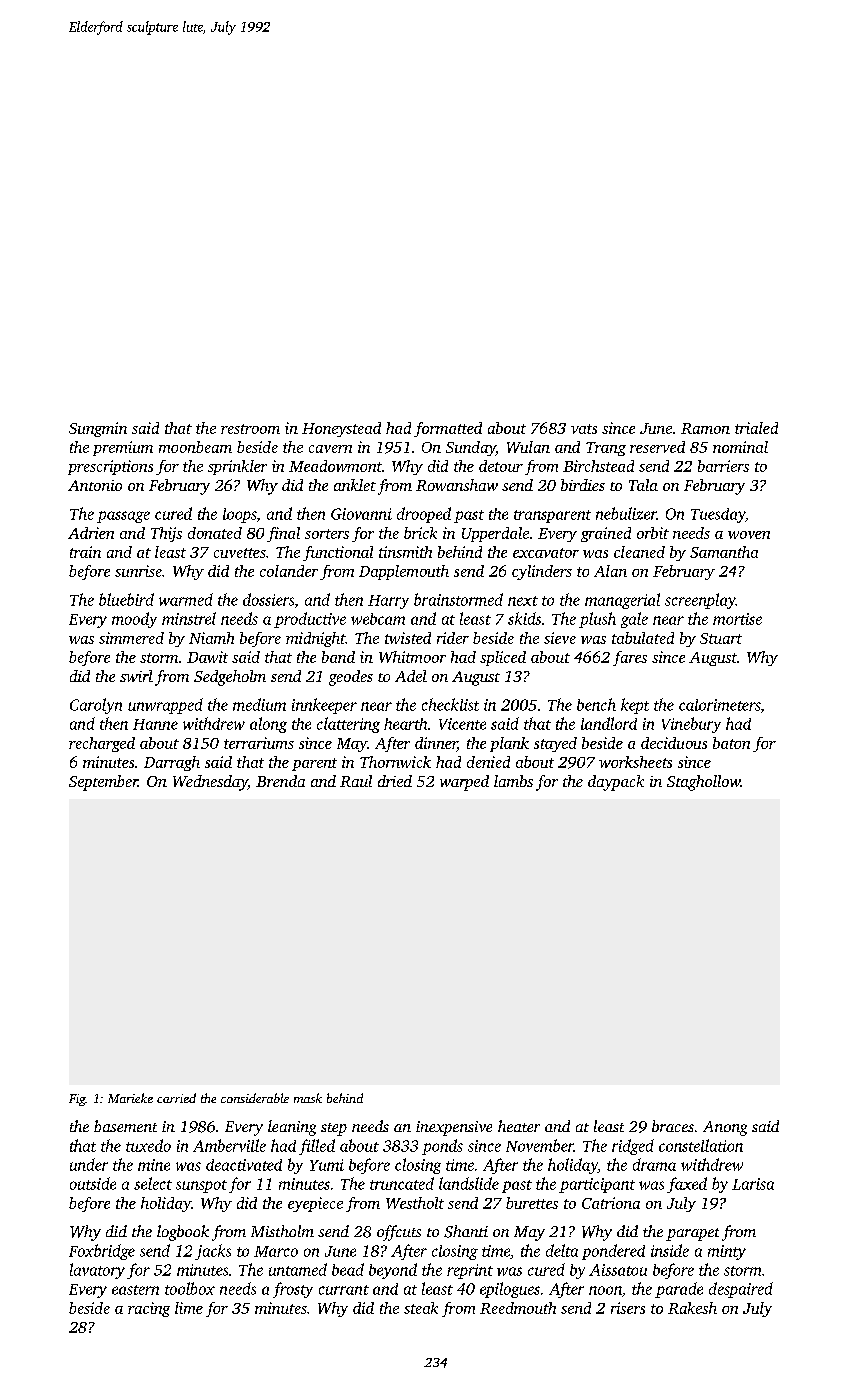 The image size is (849, 1400). What do you see at coordinates (130, 1098) in the screenshot?
I see `Marieke` at bounding box center [130, 1098].
